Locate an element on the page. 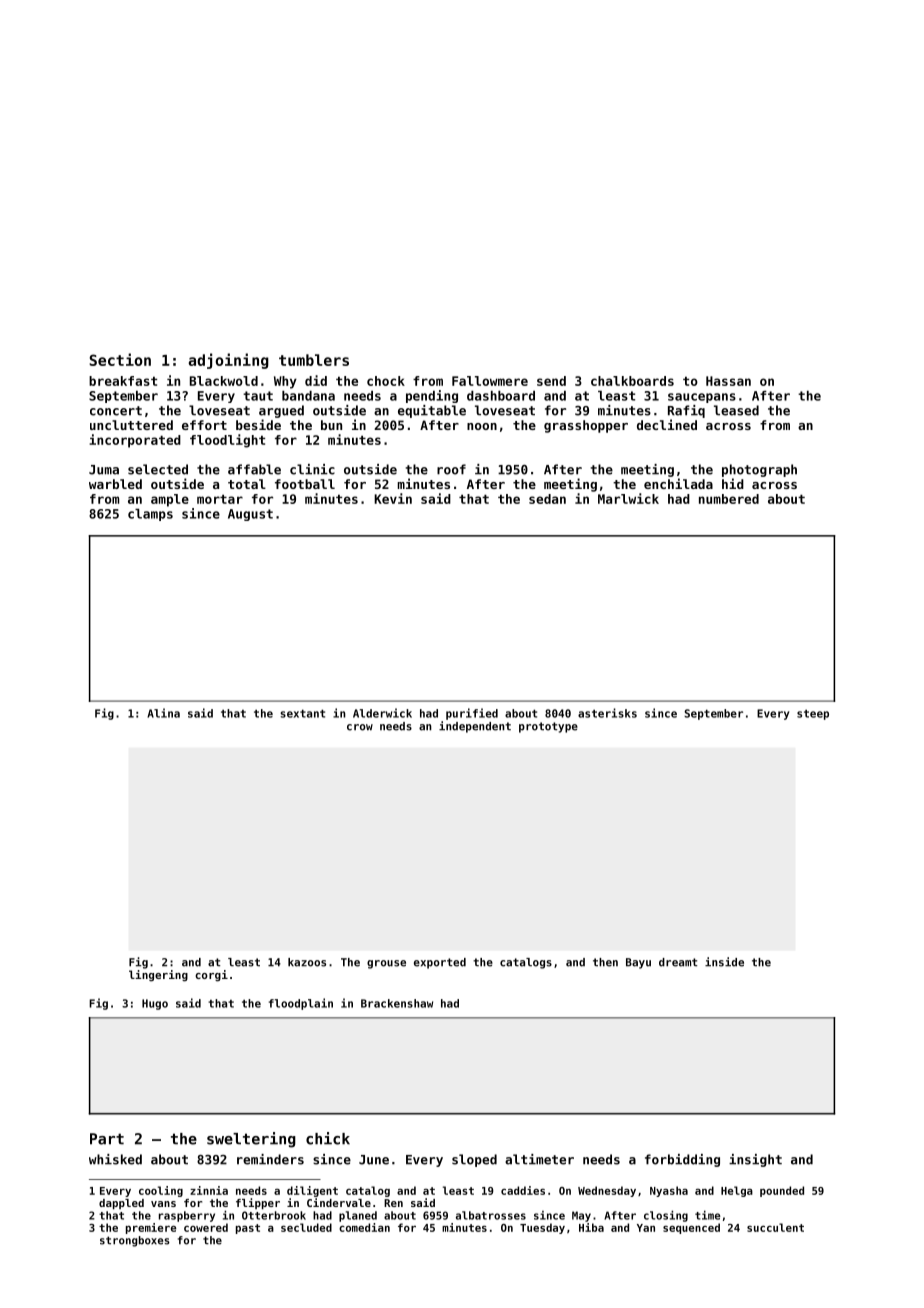 The height and width of the image is (1308, 924). photograph is located at coordinates (759, 470).
